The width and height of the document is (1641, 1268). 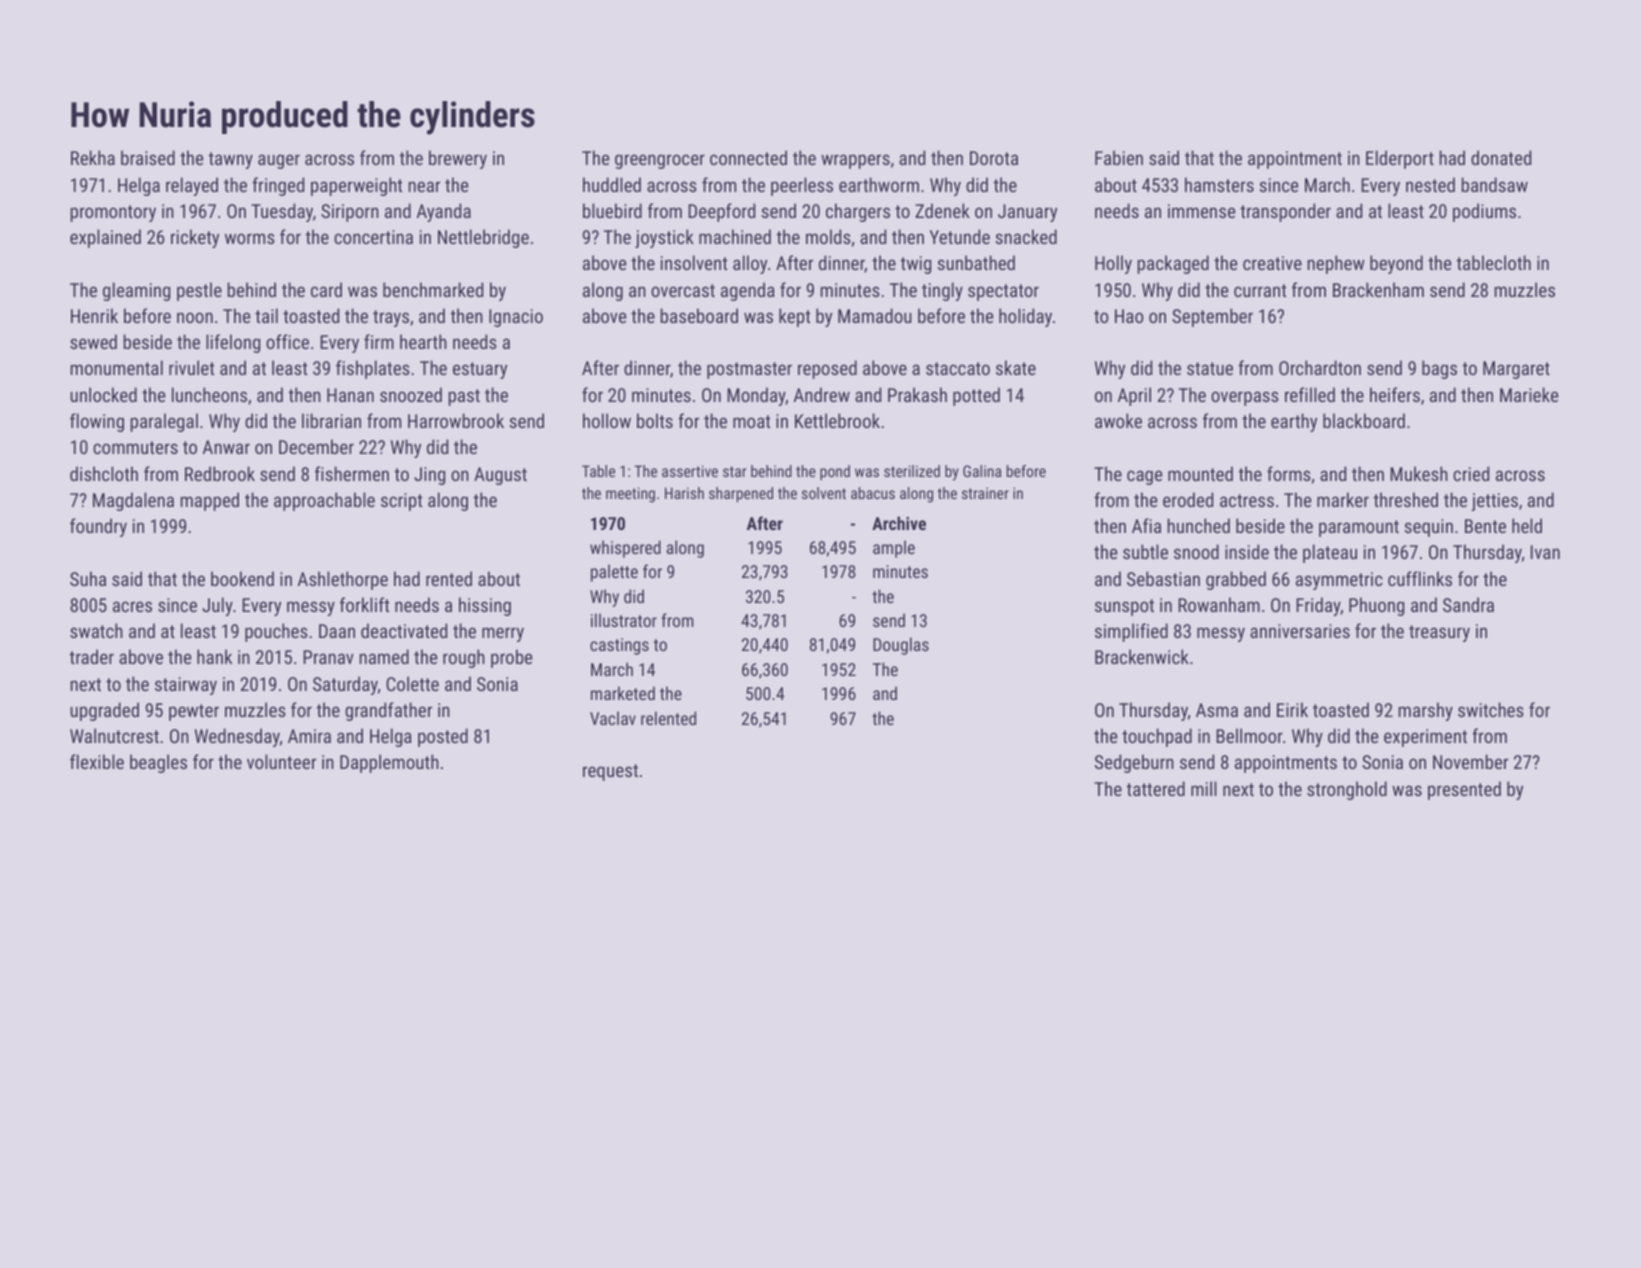 I want to click on greengrocer, so click(x=660, y=161).
